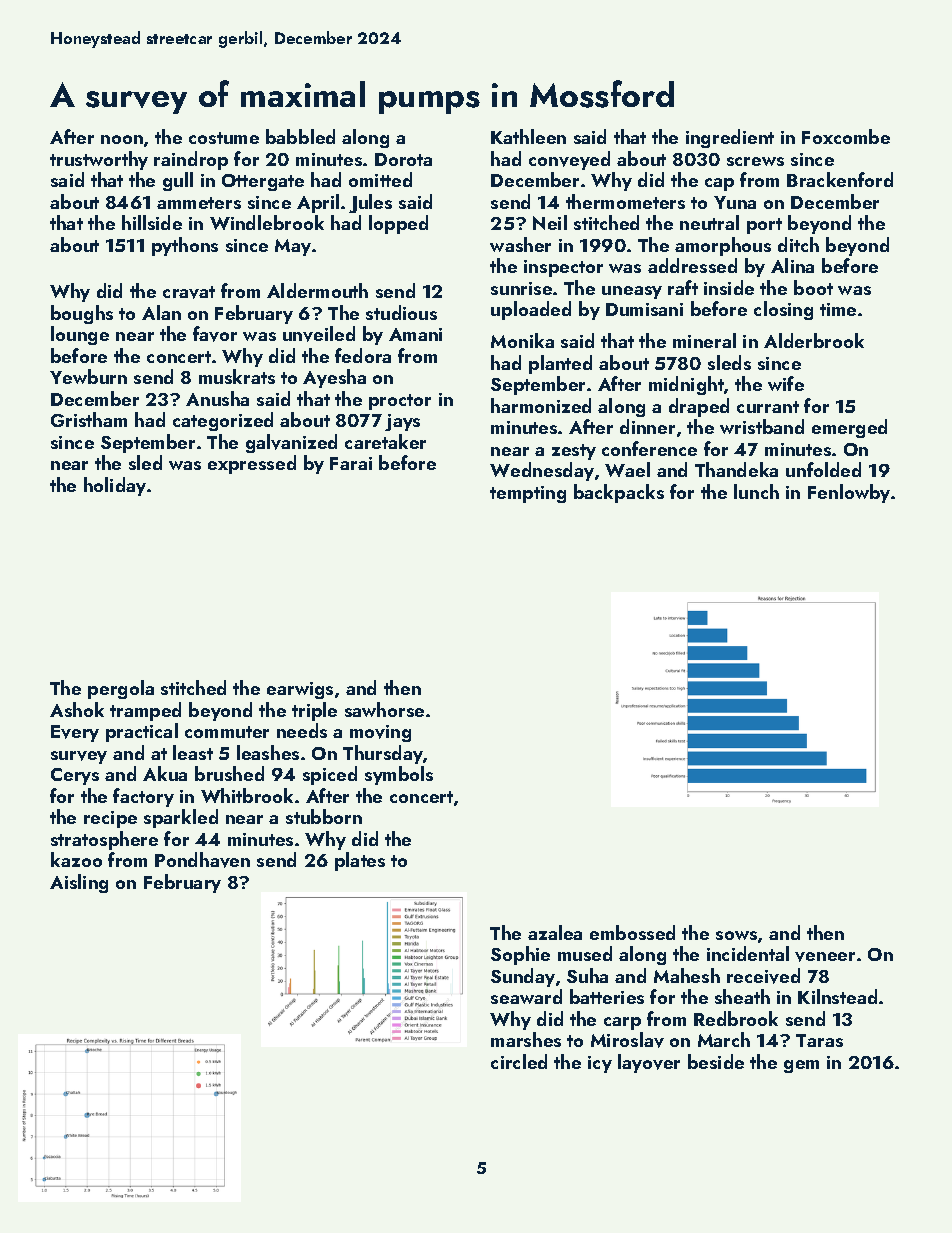  Describe the element at coordinates (300, 136) in the document. I see `babbled` at that location.
